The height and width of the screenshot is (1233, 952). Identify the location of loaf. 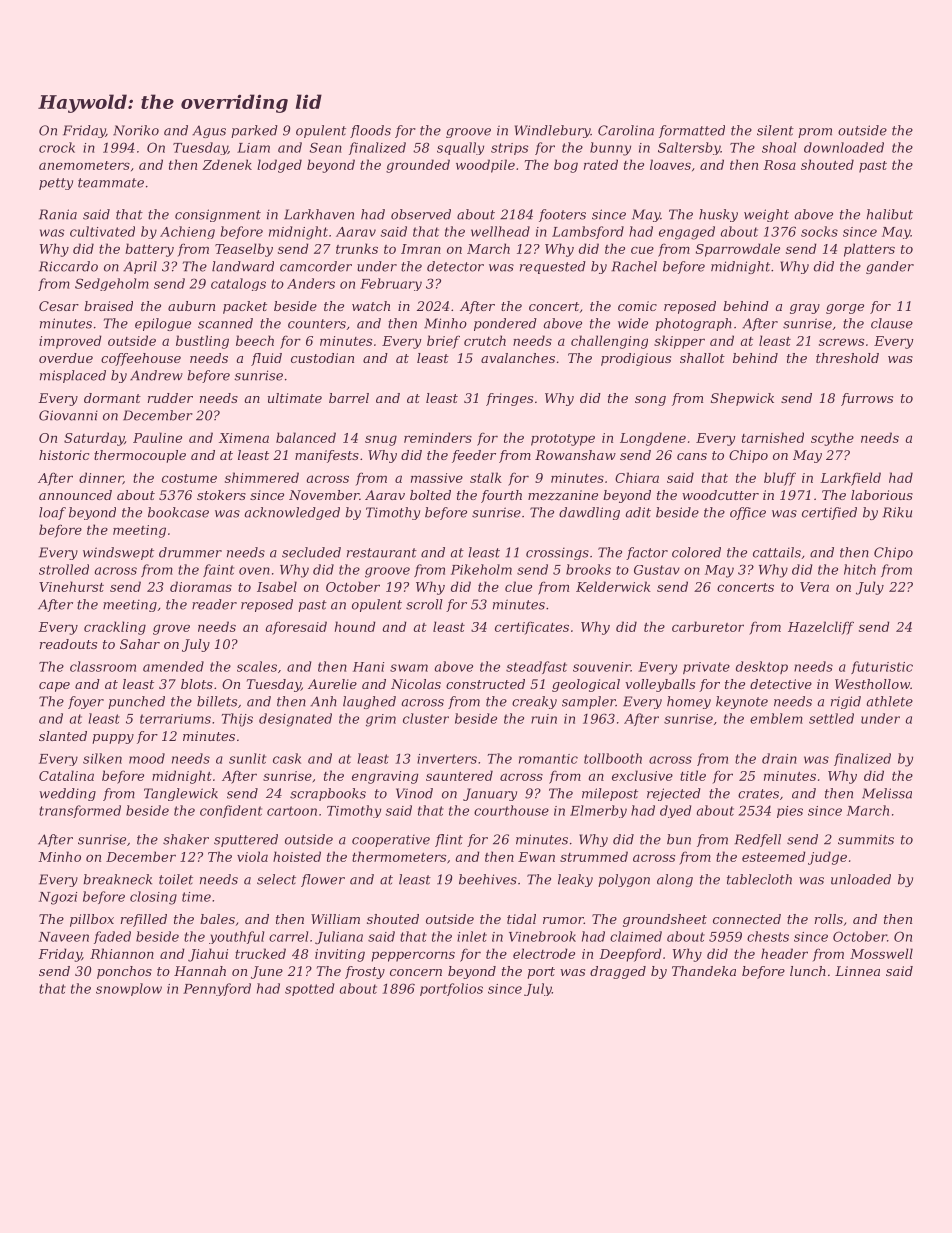
(52, 513).
